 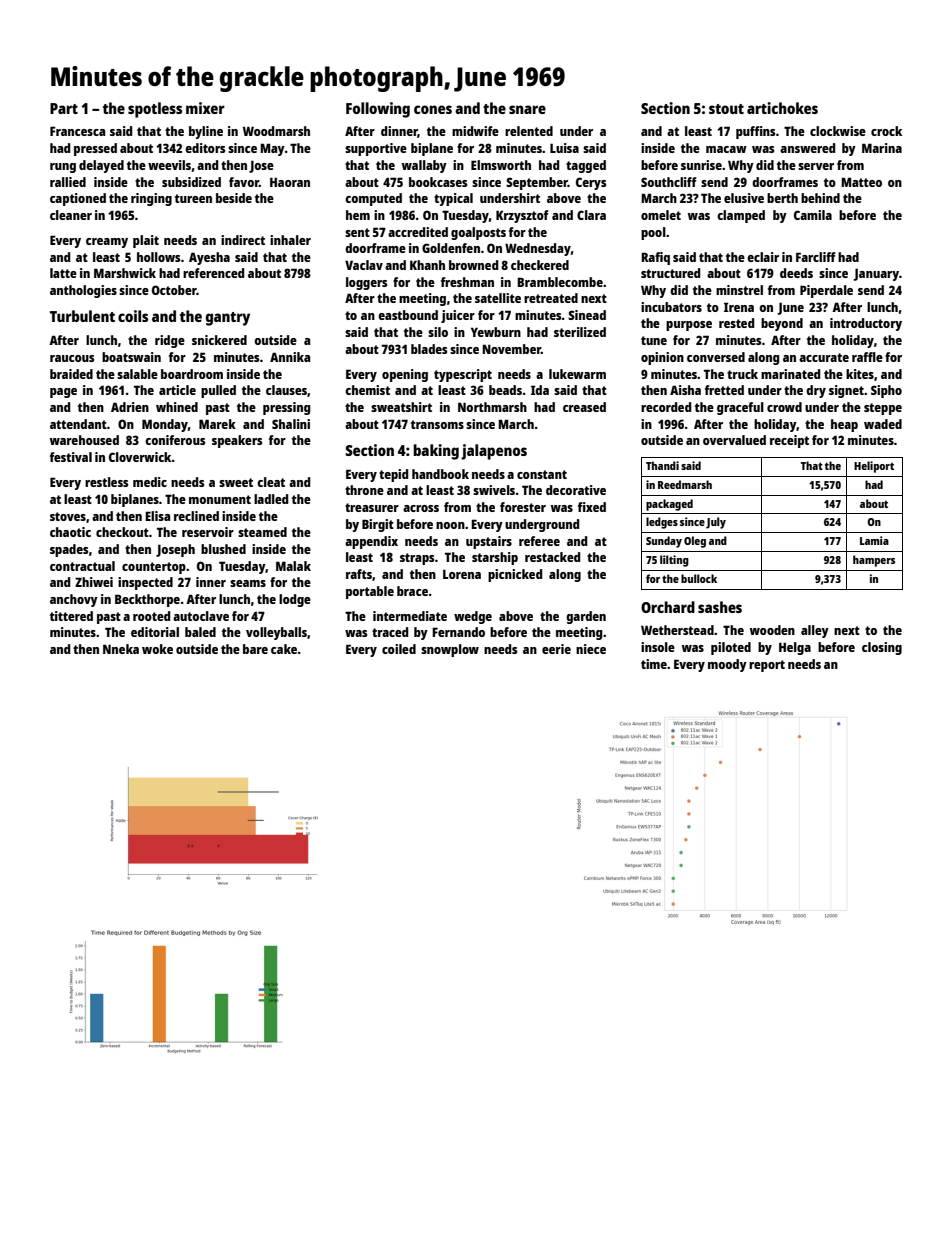 I want to click on eerie, so click(x=556, y=649).
